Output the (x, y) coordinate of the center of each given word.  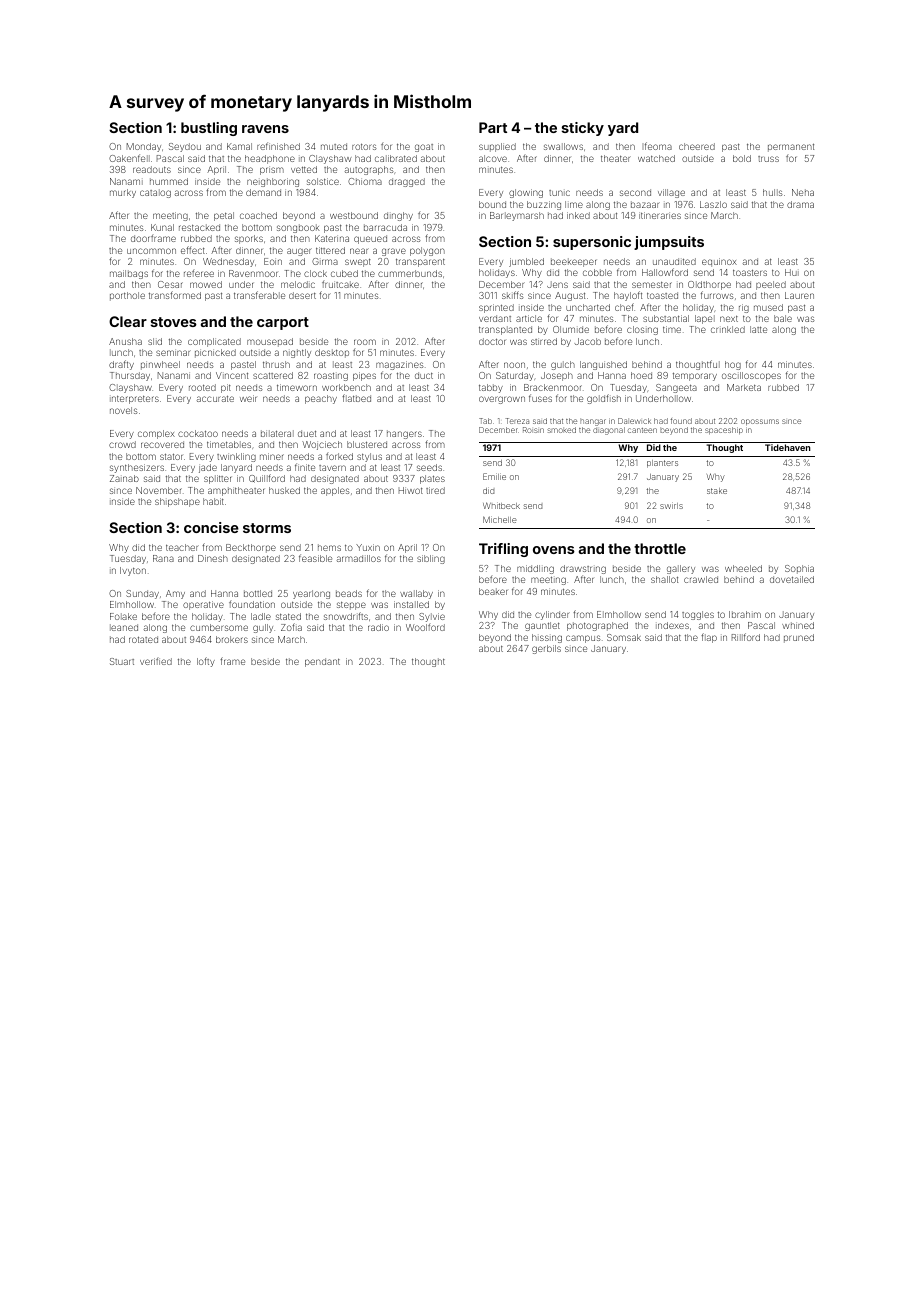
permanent (791, 148)
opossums (760, 422)
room (365, 342)
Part (493, 127)
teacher (182, 547)
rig (744, 308)
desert (302, 295)
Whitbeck (501, 505)
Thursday (130, 376)
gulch (563, 365)
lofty (206, 662)
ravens (265, 129)
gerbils (546, 649)
